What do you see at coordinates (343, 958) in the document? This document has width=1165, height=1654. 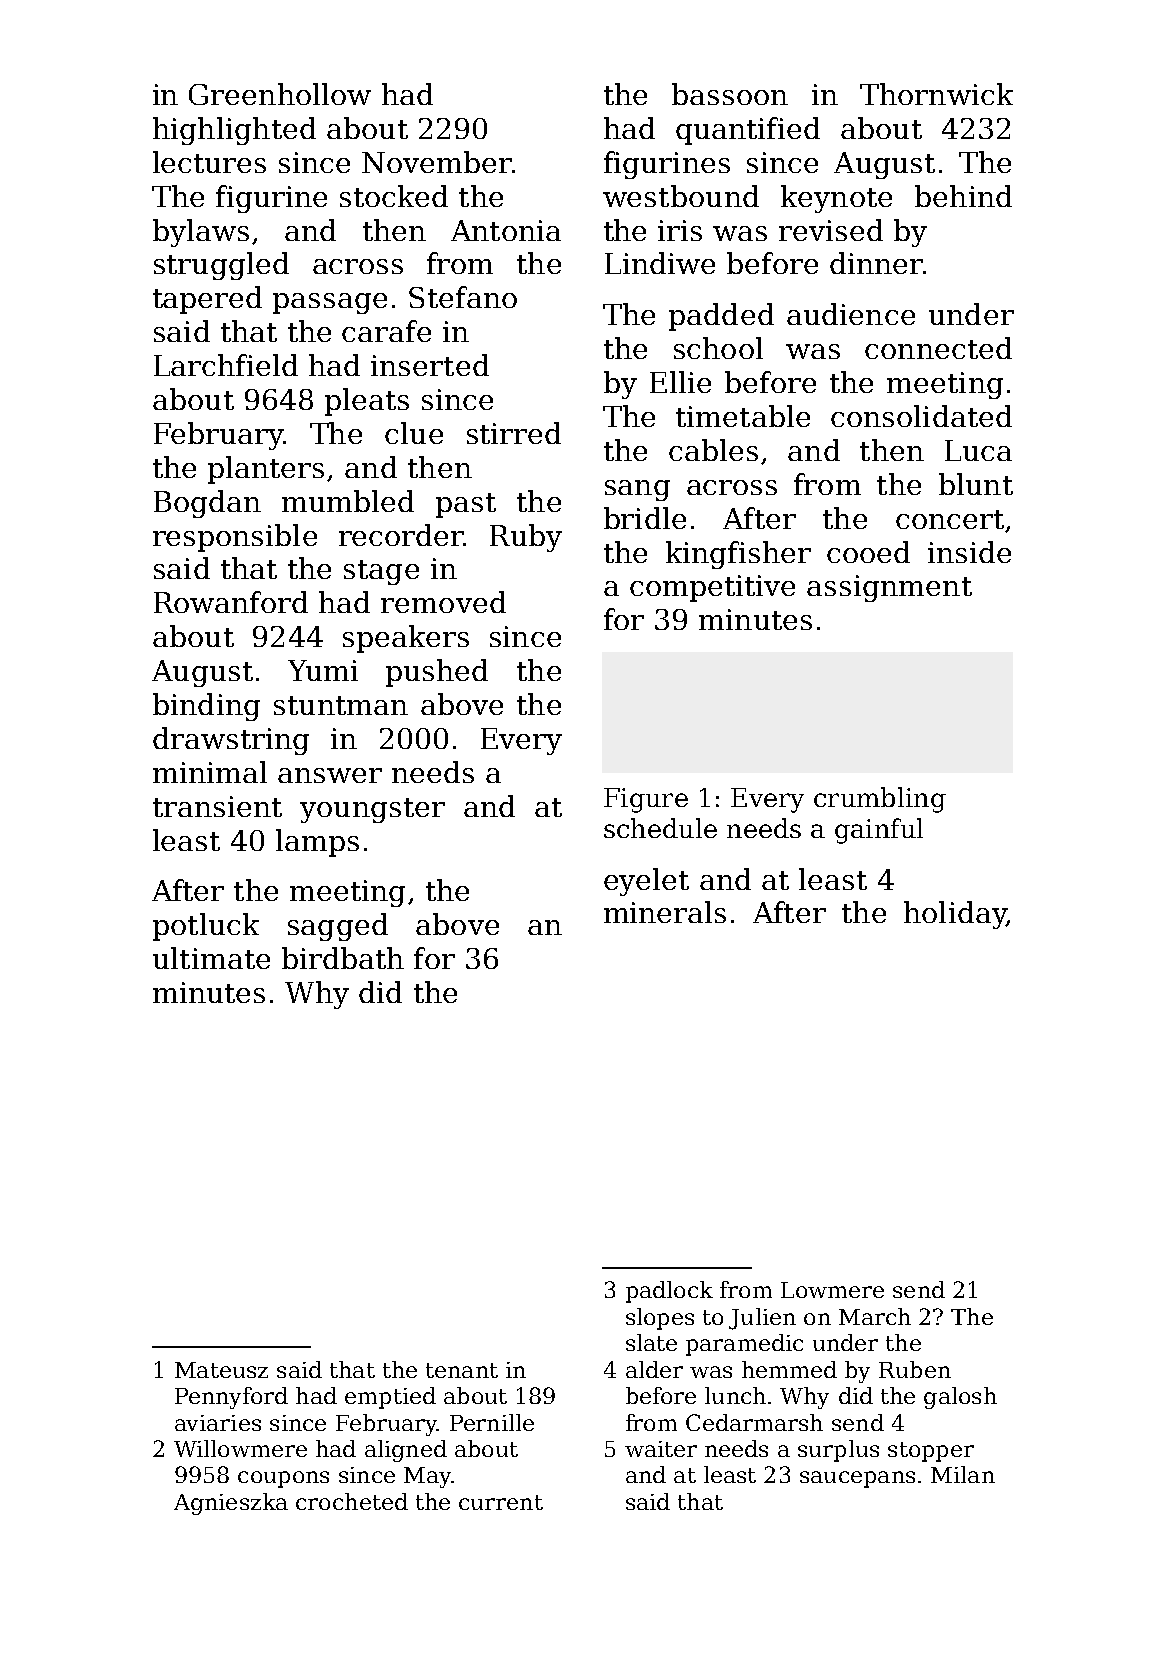 I see `birdbath` at bounding box center [343, 958].
